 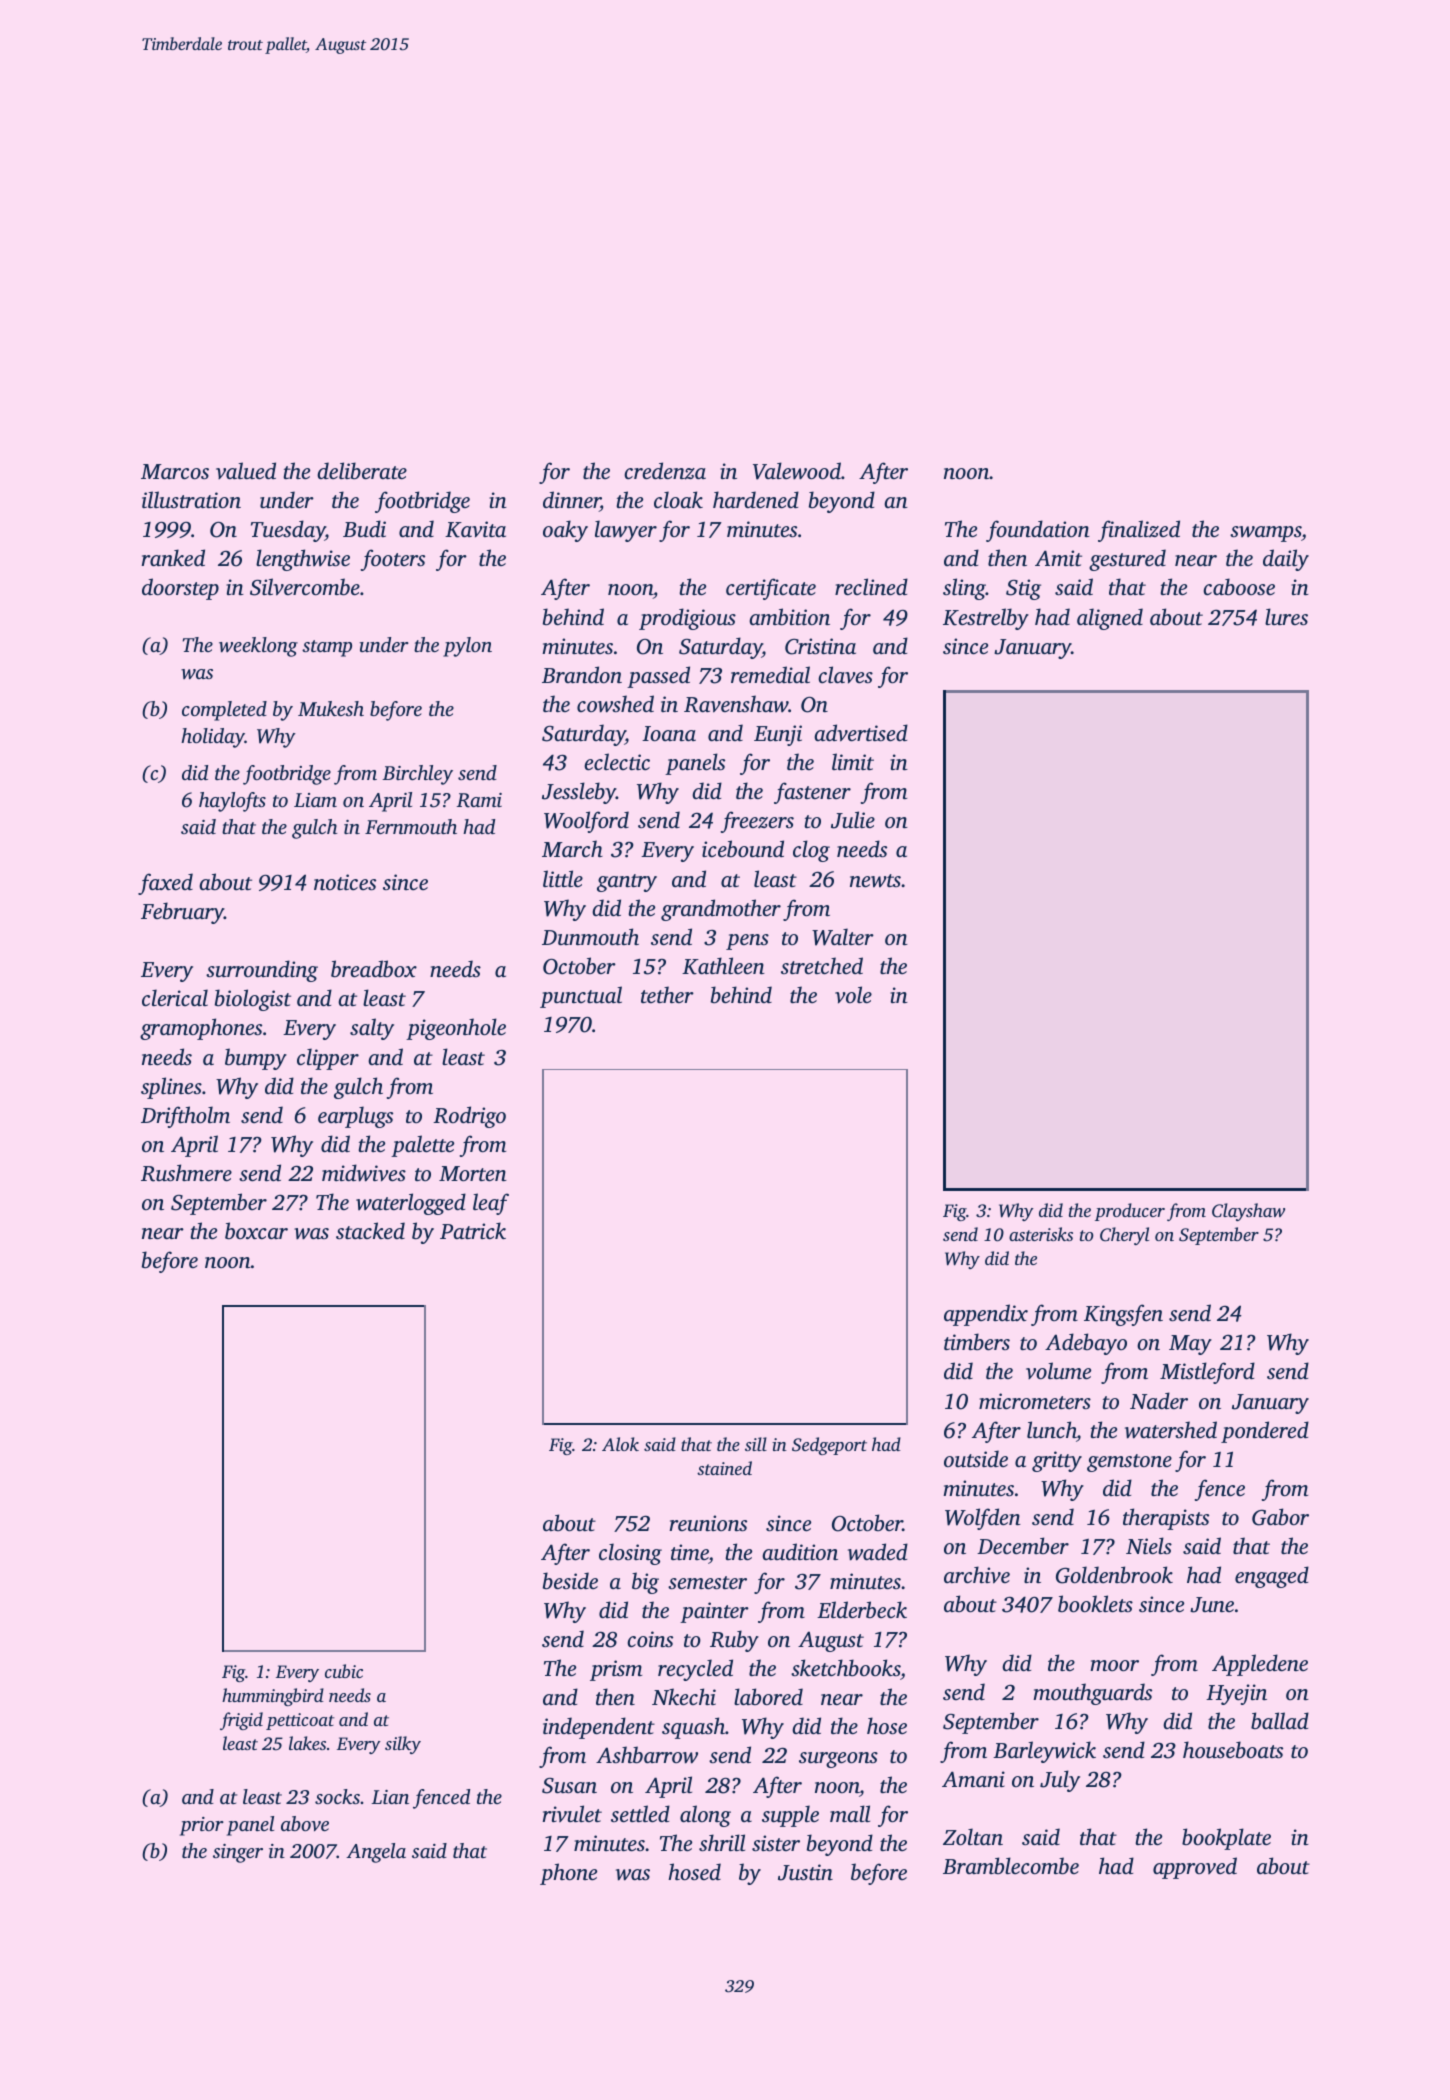 What do you see at coordinates (473, 1230) in the image?
I see `Patrick` at bounding box center [473, 1230].
